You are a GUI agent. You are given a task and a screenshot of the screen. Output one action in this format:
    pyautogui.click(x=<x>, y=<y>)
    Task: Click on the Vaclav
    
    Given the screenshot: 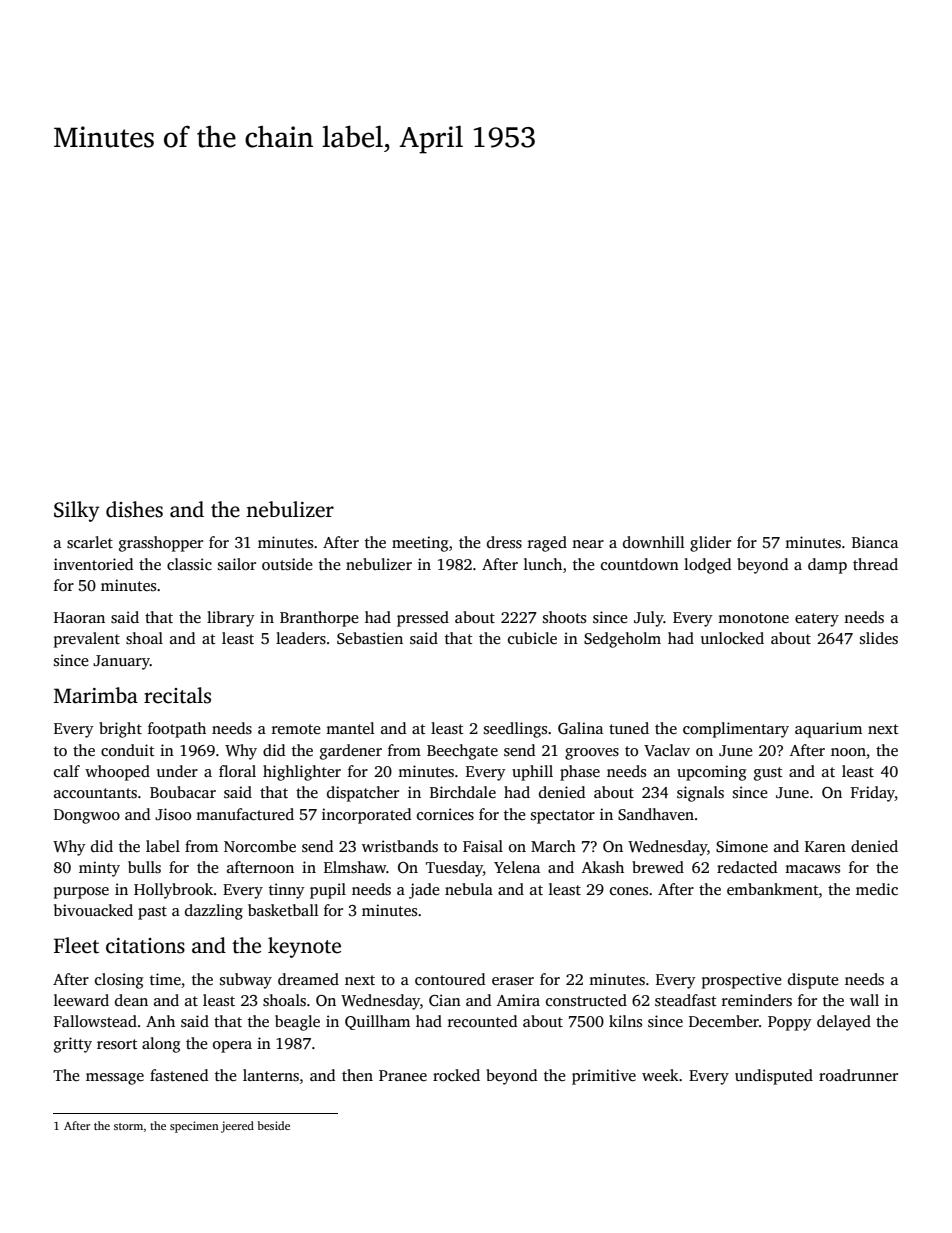 What is the action you would take?
    pyautogui.click(x=667, y=750)
